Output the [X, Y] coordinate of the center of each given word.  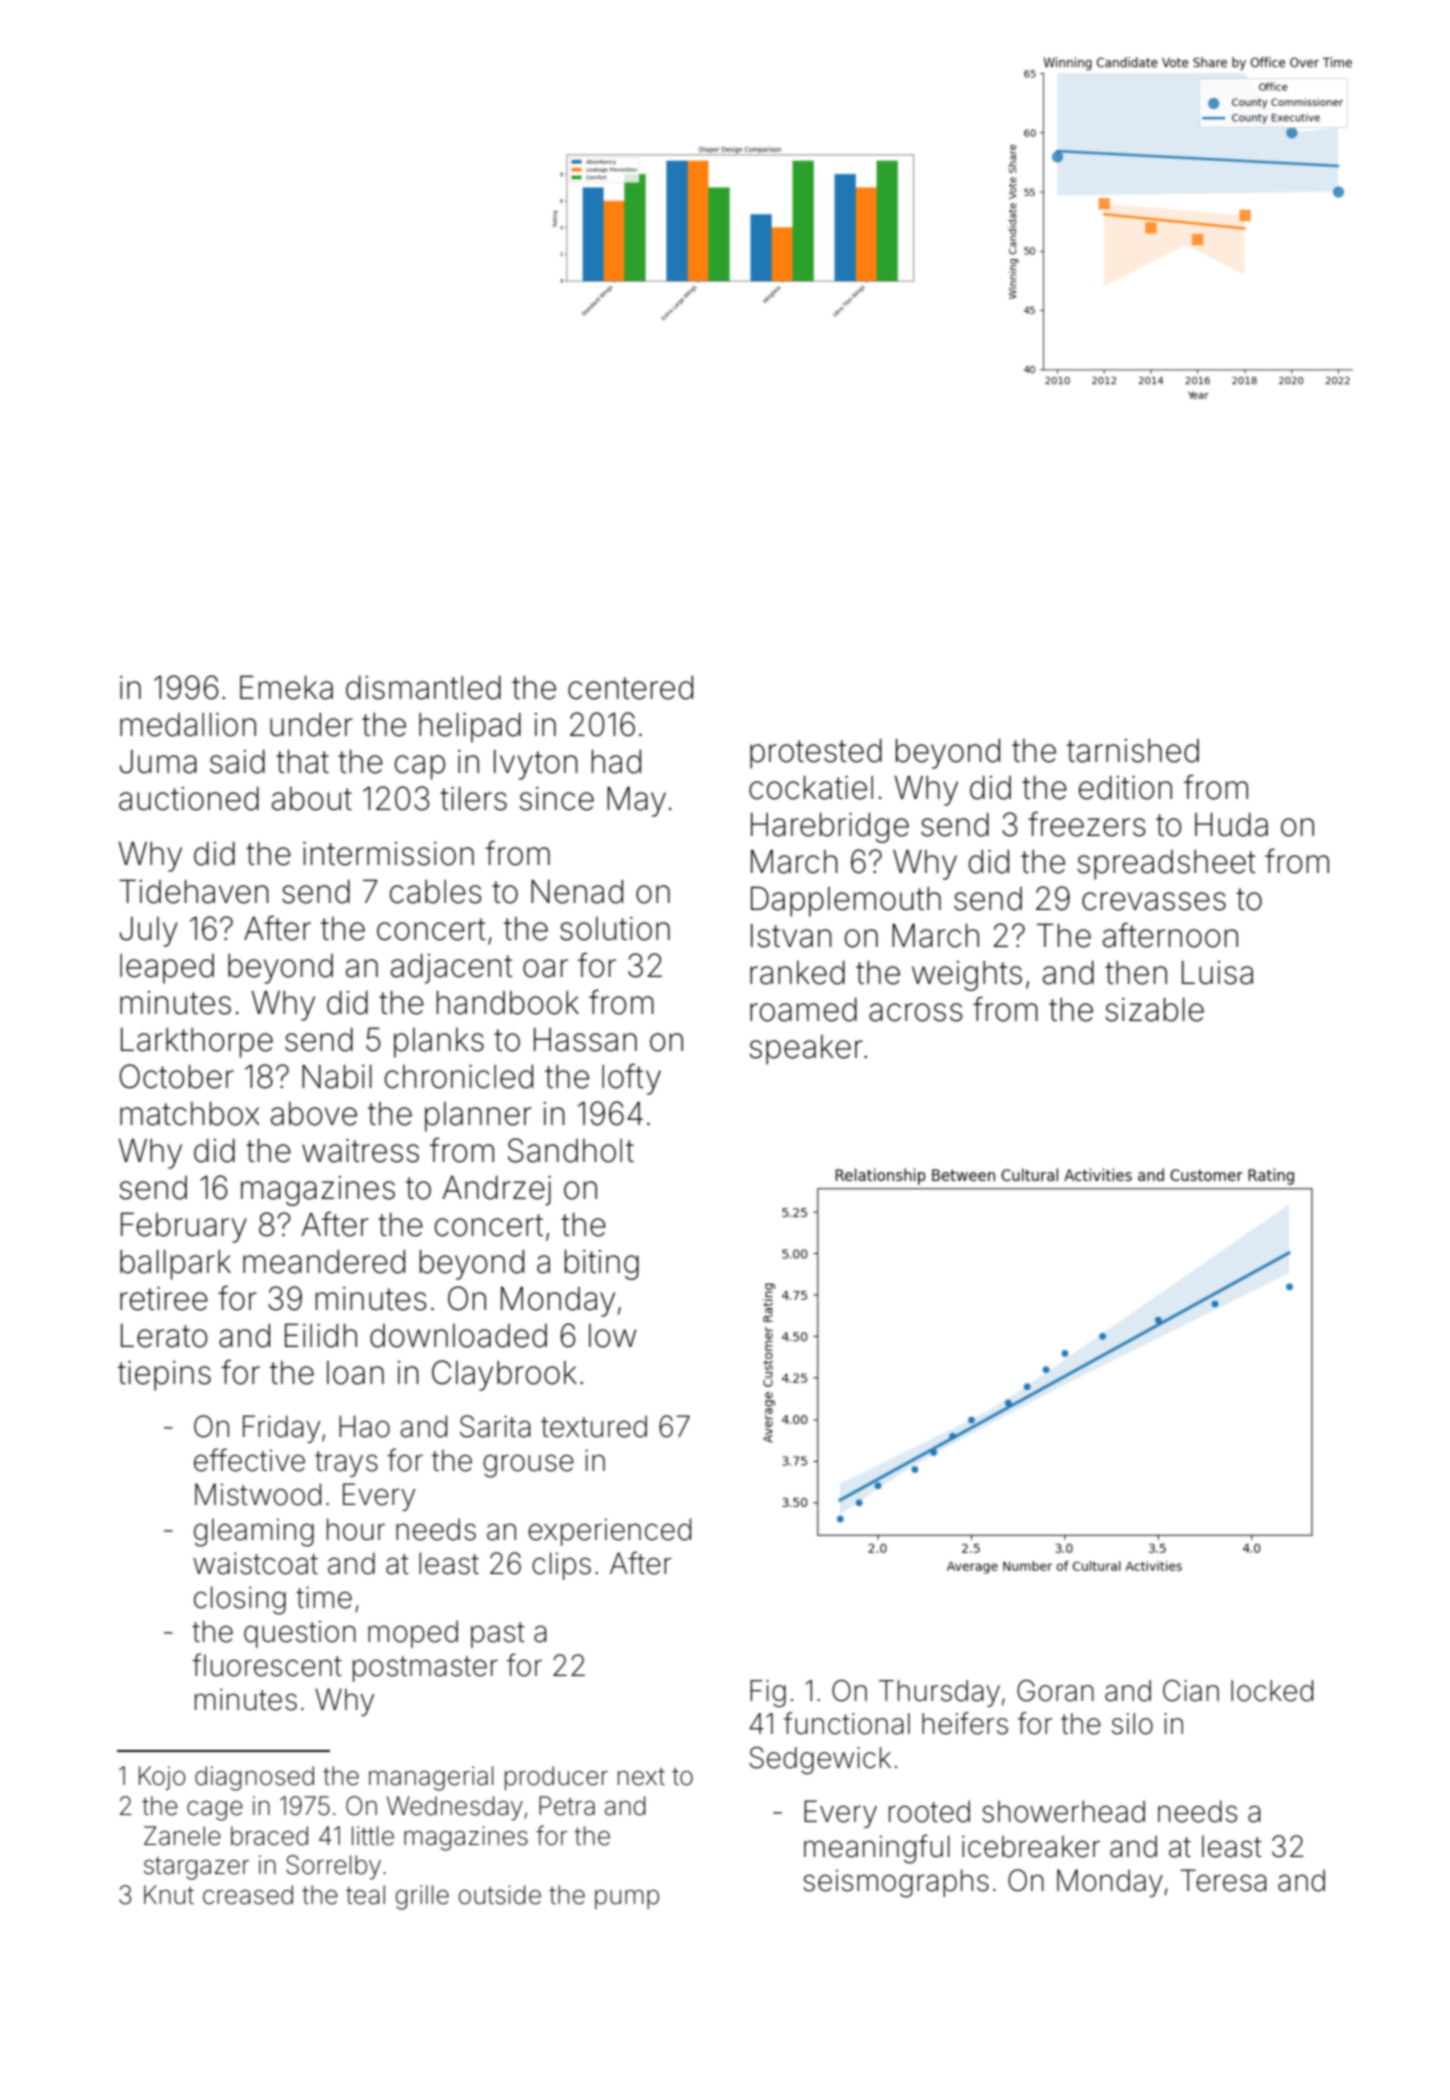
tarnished [1133, 751]
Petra [567, 1806]
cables [436, 892]
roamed [803, 1010]
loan [355, 1373]
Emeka [286, 687]
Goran [1055, 1691]
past [498, 1635]
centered [630, 688]
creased [248, 1895]
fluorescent [267, 1665]
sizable [1154, 1010]
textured [594, 1426]
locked [1272, 1691]
